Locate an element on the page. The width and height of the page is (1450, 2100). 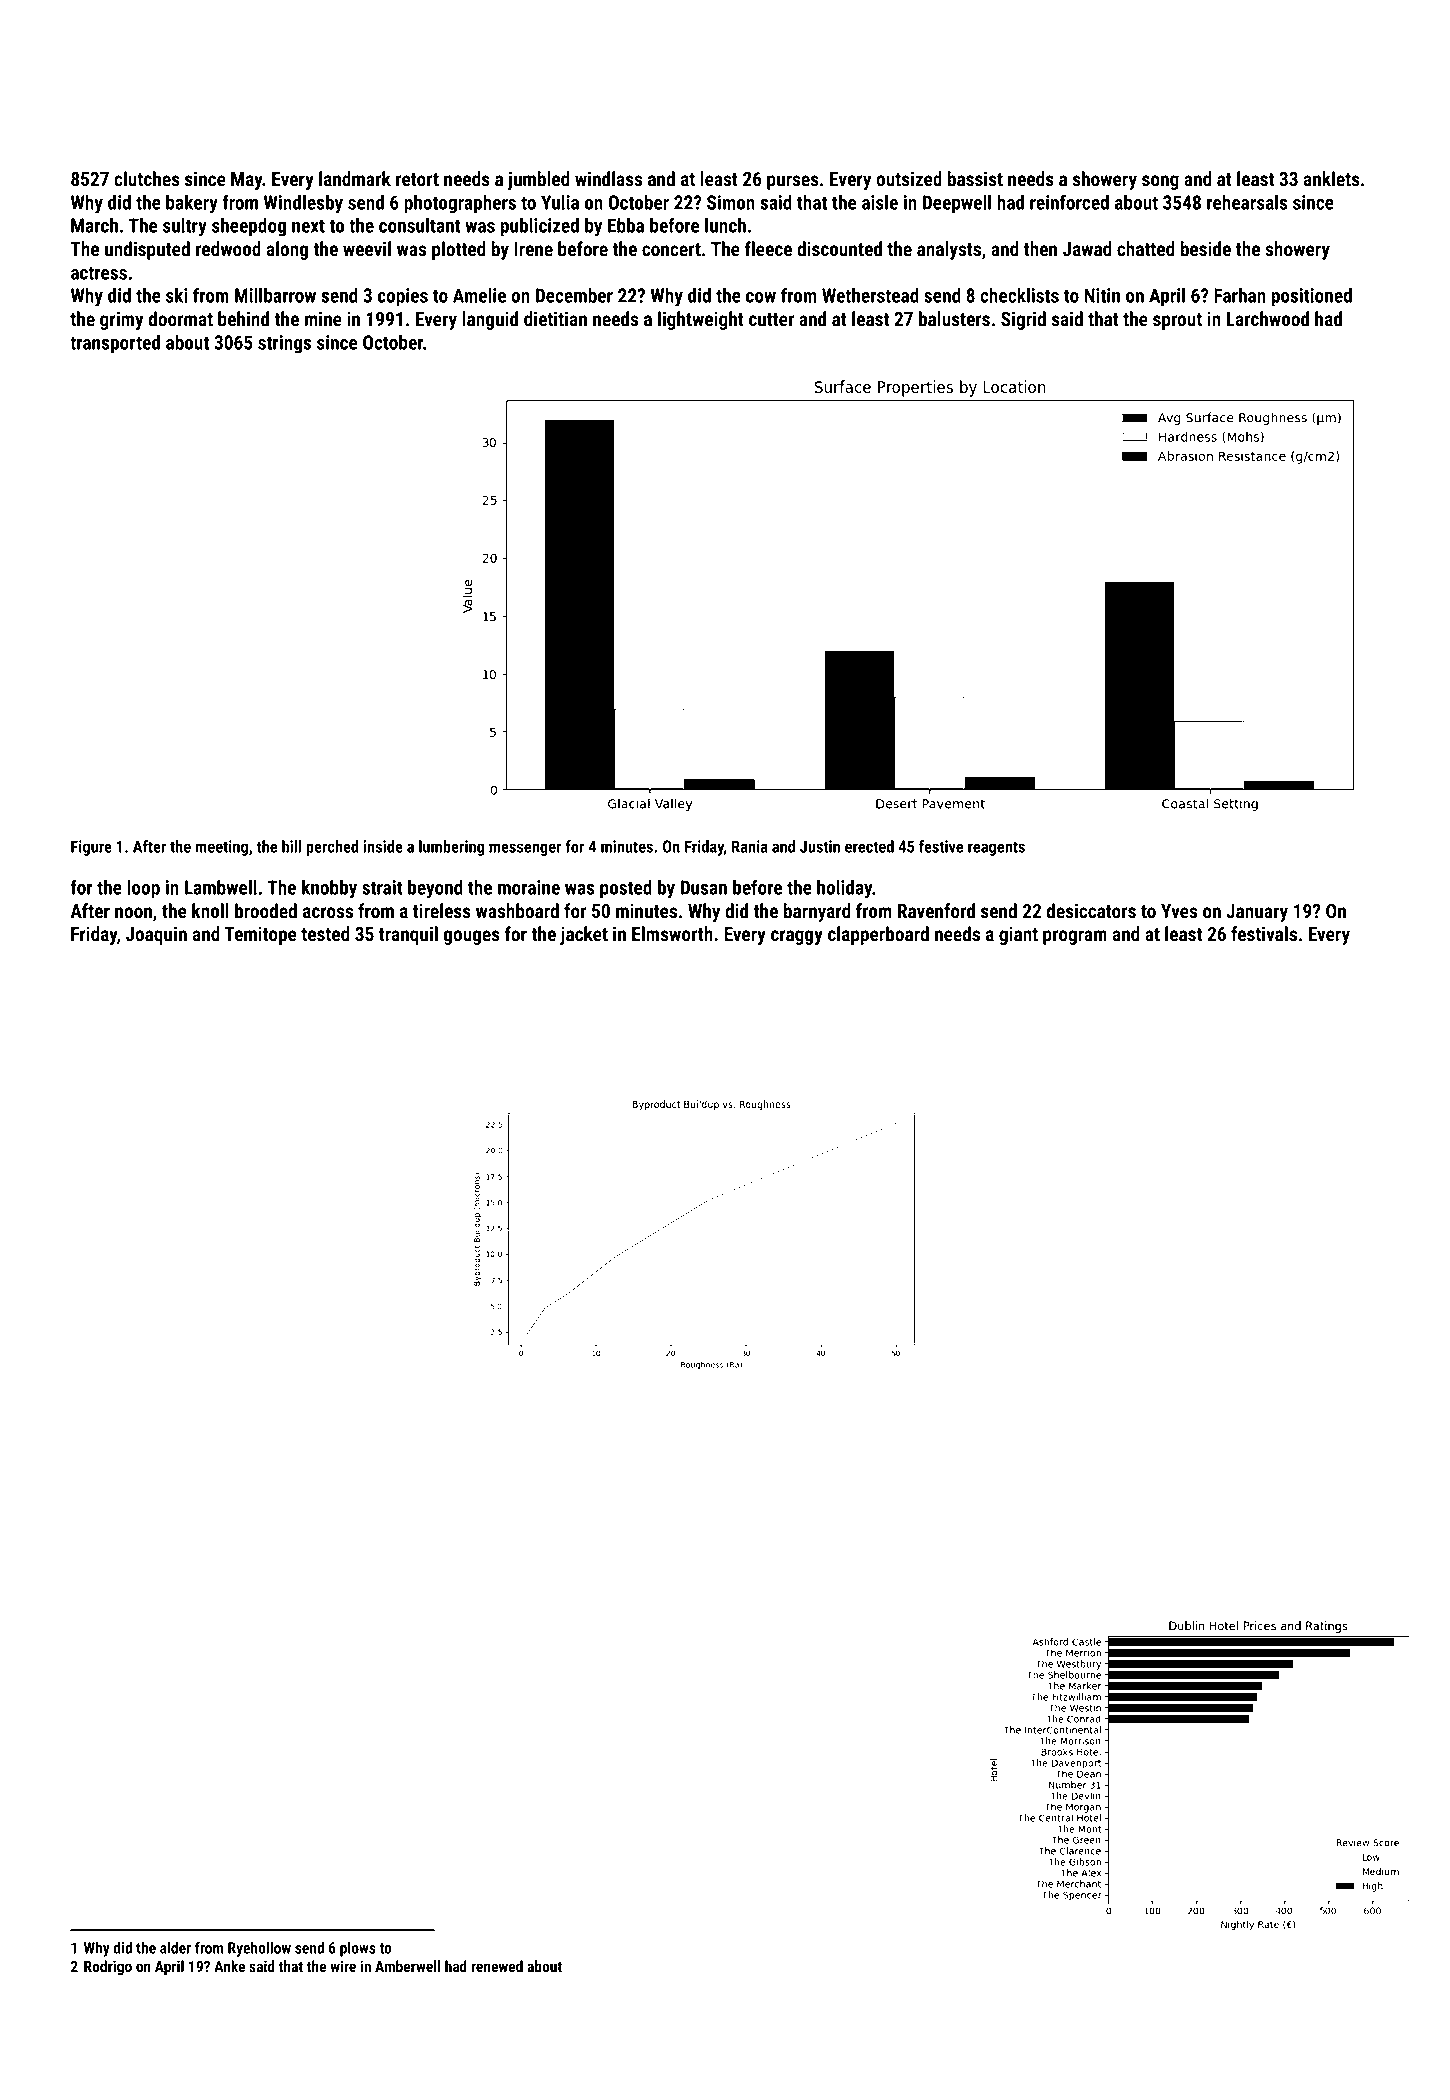
mine is located at coordinates (323, 319).
